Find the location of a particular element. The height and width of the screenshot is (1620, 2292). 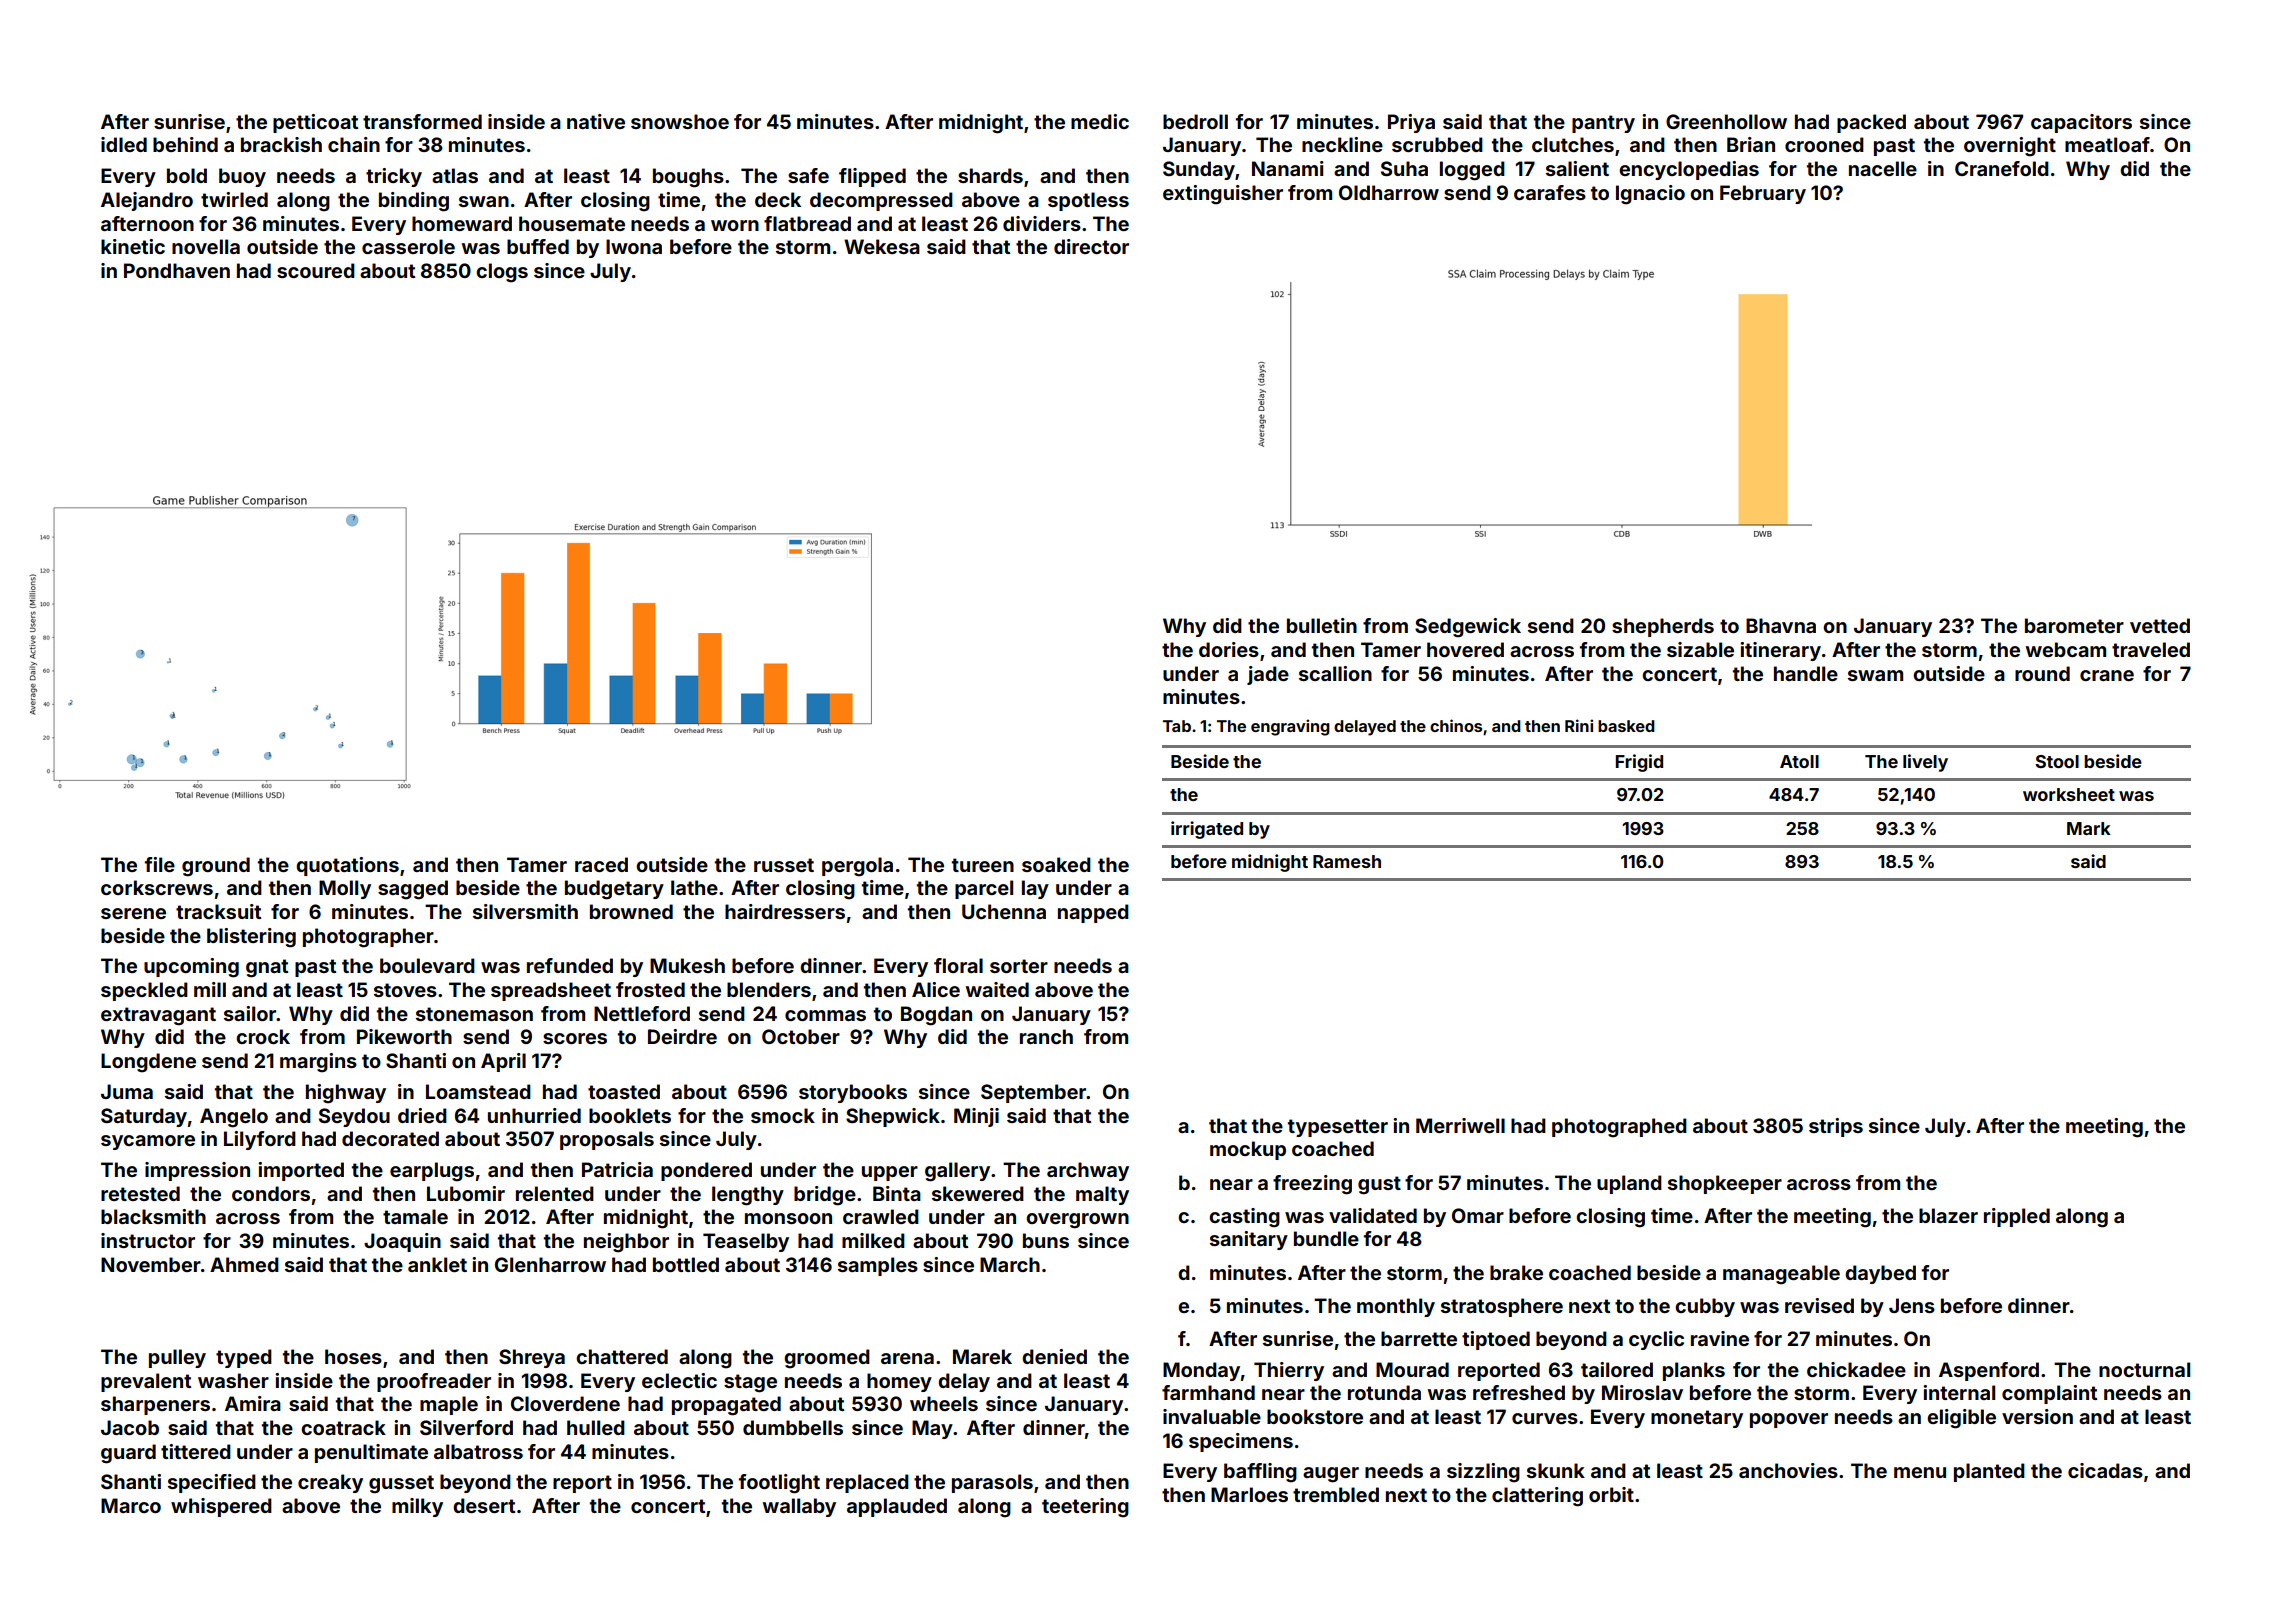

Deirdre is located at coordinates (682, 1036).
